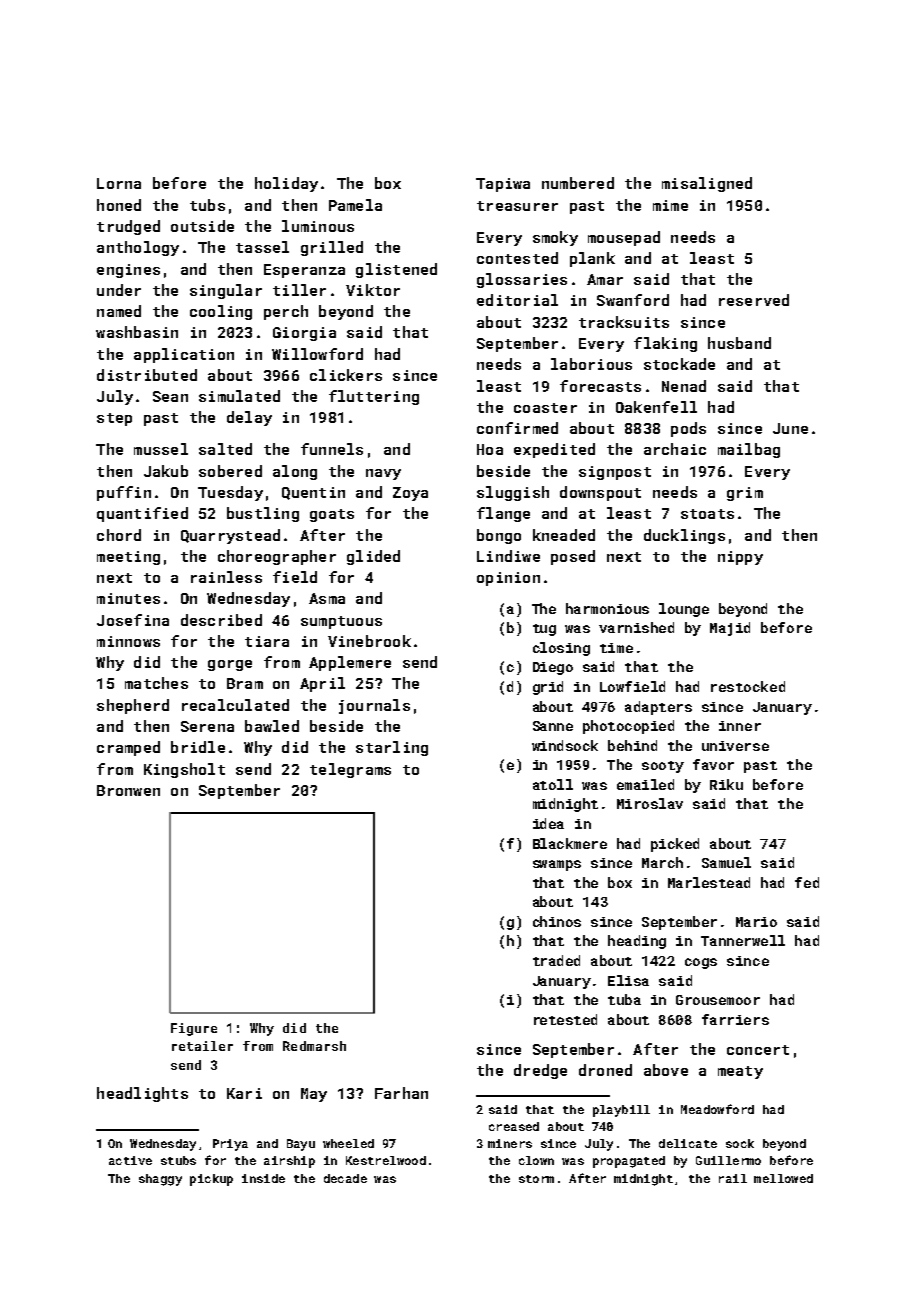 Image resolution: width=924 pixels, height=1311 pixels. Describe the element at coordinates (540, 1071) in the screenshot. I see `dredge` at that location.
